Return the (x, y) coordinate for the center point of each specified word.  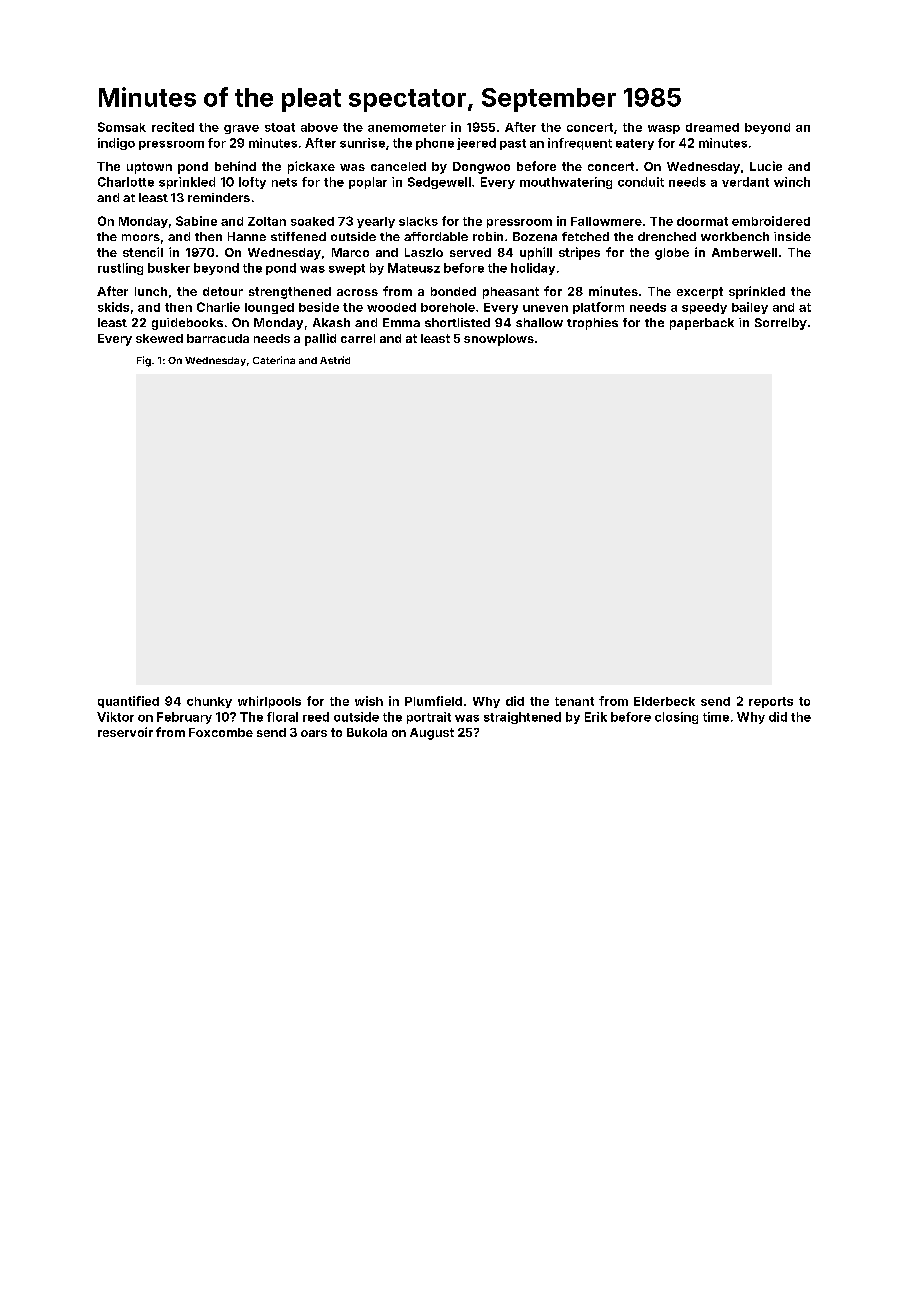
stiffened (298, 236)
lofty (252, 183)
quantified (128, 702)
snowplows (499, 340)
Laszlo (424, 252)
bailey (750, 308)
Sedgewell (439, 183)
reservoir (125, 732)
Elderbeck (664, 701)
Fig (144, 361)
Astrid (335, 360)
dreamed (712, 127)
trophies (592, 324)
